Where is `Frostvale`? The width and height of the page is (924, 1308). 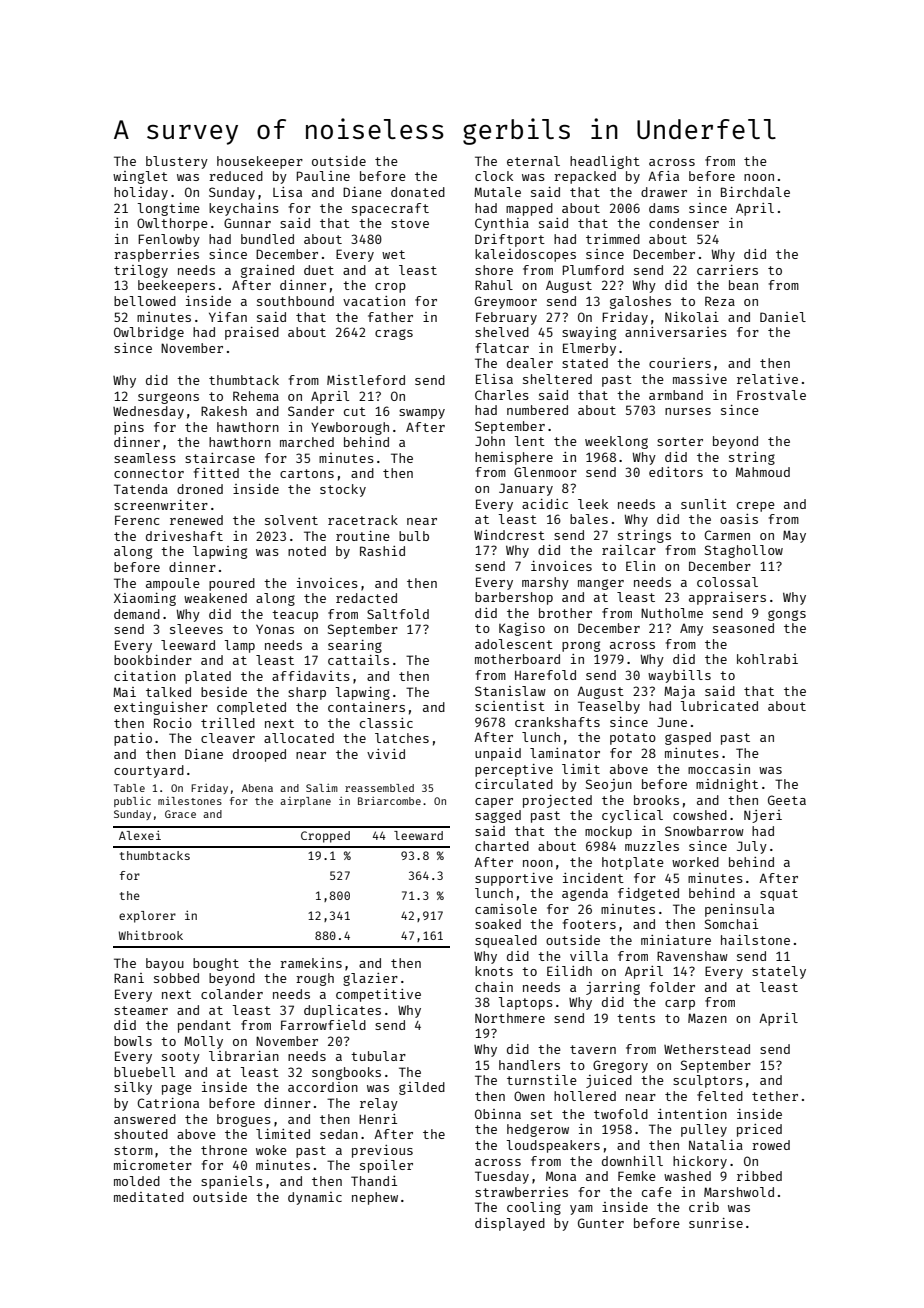
Frostvale is located at coordinates (771, 395).
